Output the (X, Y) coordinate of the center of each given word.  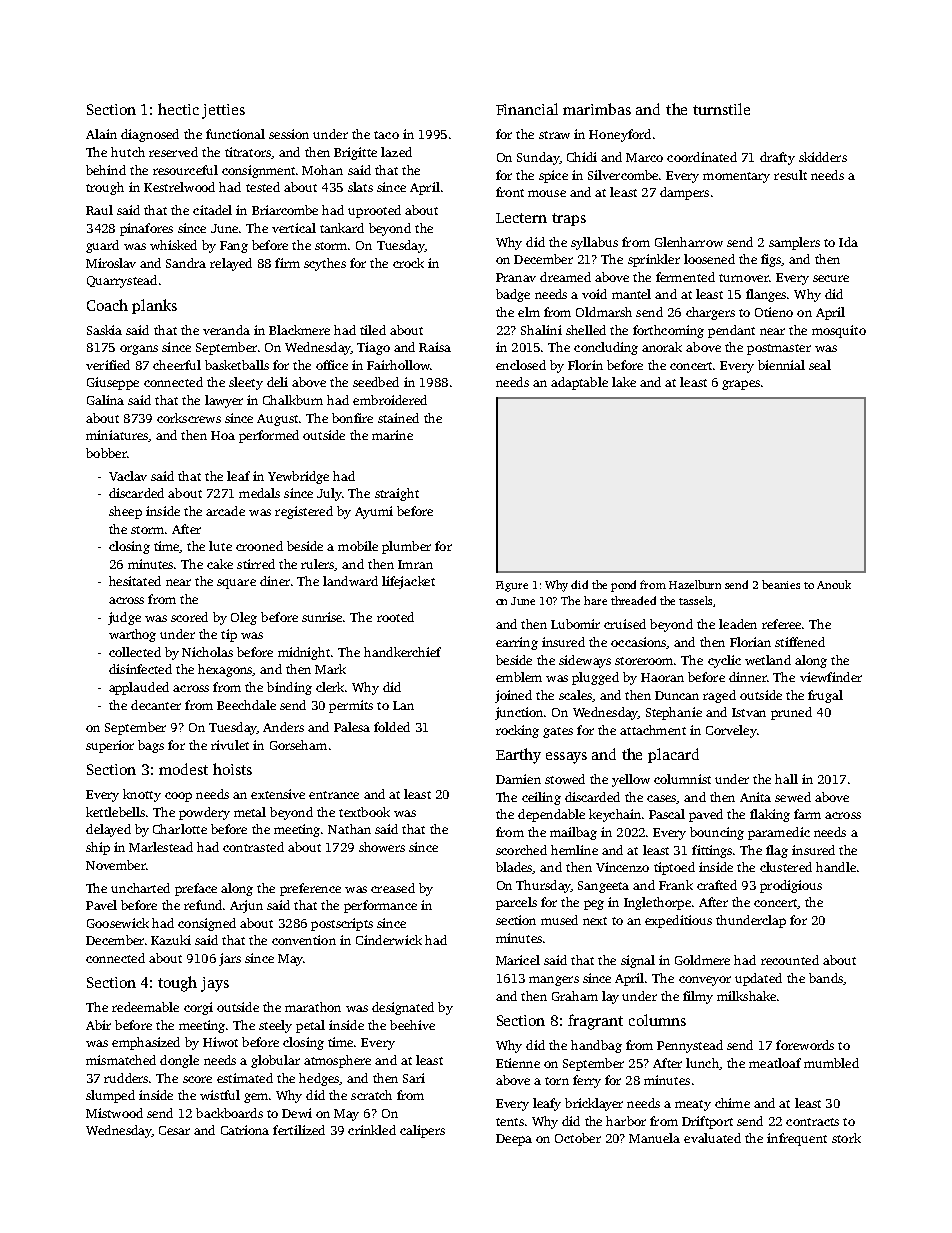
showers (382, 847)
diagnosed (150, 135)
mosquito (839, 331)
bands (826, 978)
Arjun (246, 906)
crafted (717, 885)
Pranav (516, 277)
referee (782, 624)
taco (386, 135)
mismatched (121, 1060)
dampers (684, 193)
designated (403, 1008)
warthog (132, 635)
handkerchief (402, 652)
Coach (107, 305)
